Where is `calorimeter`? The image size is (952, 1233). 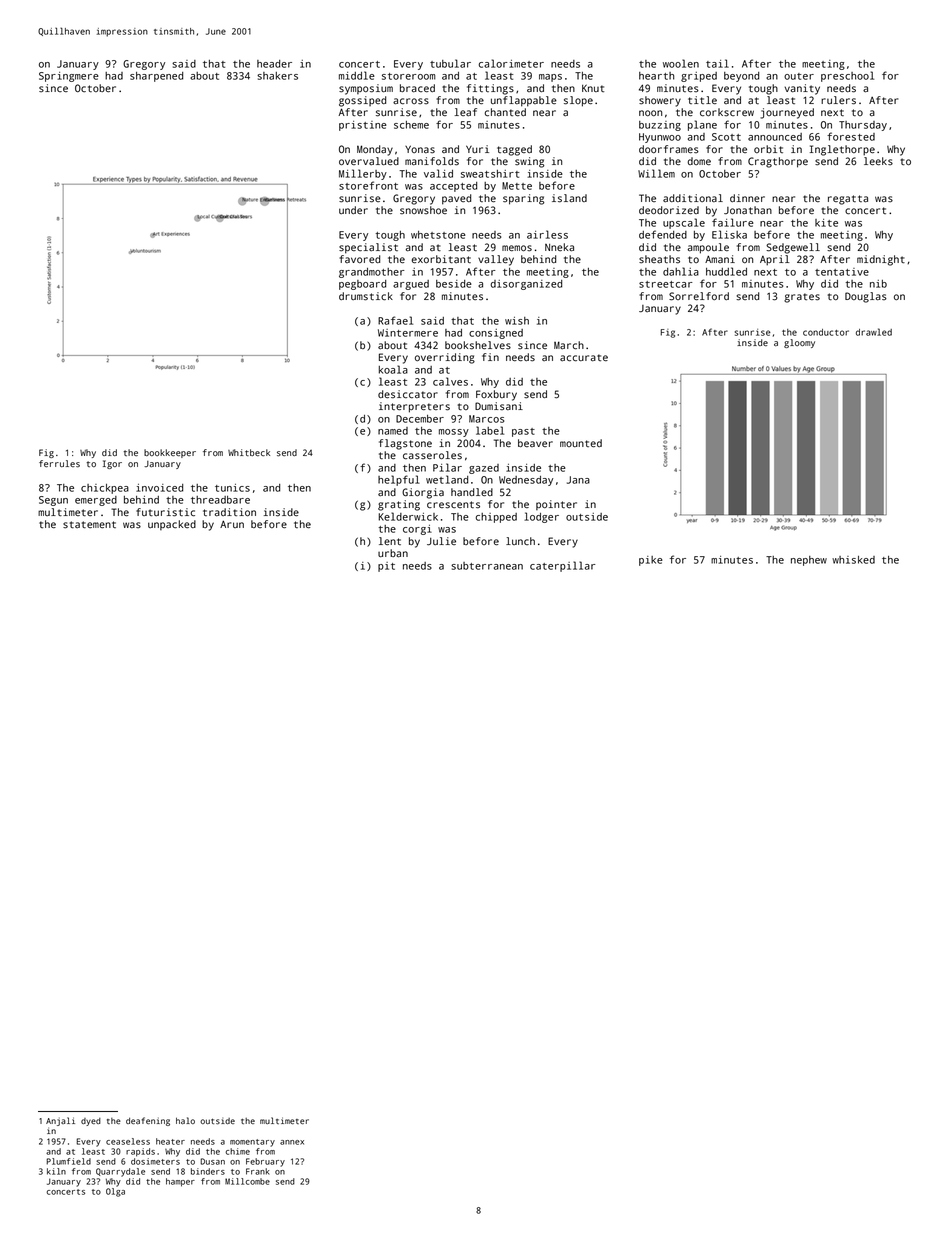 calorimeter is located at coordinates (511, 63).
